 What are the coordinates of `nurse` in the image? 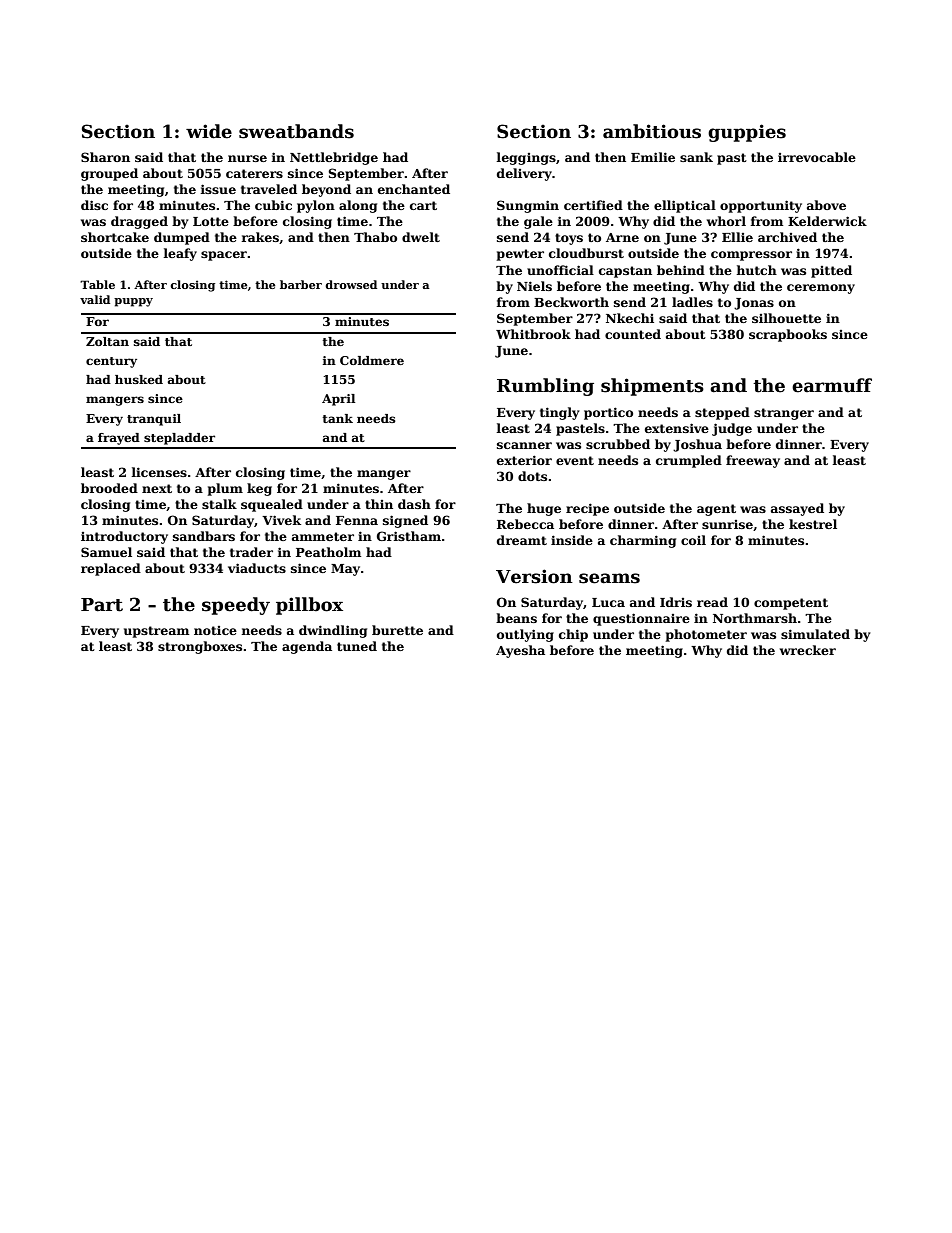 It's located at (247, 158).
